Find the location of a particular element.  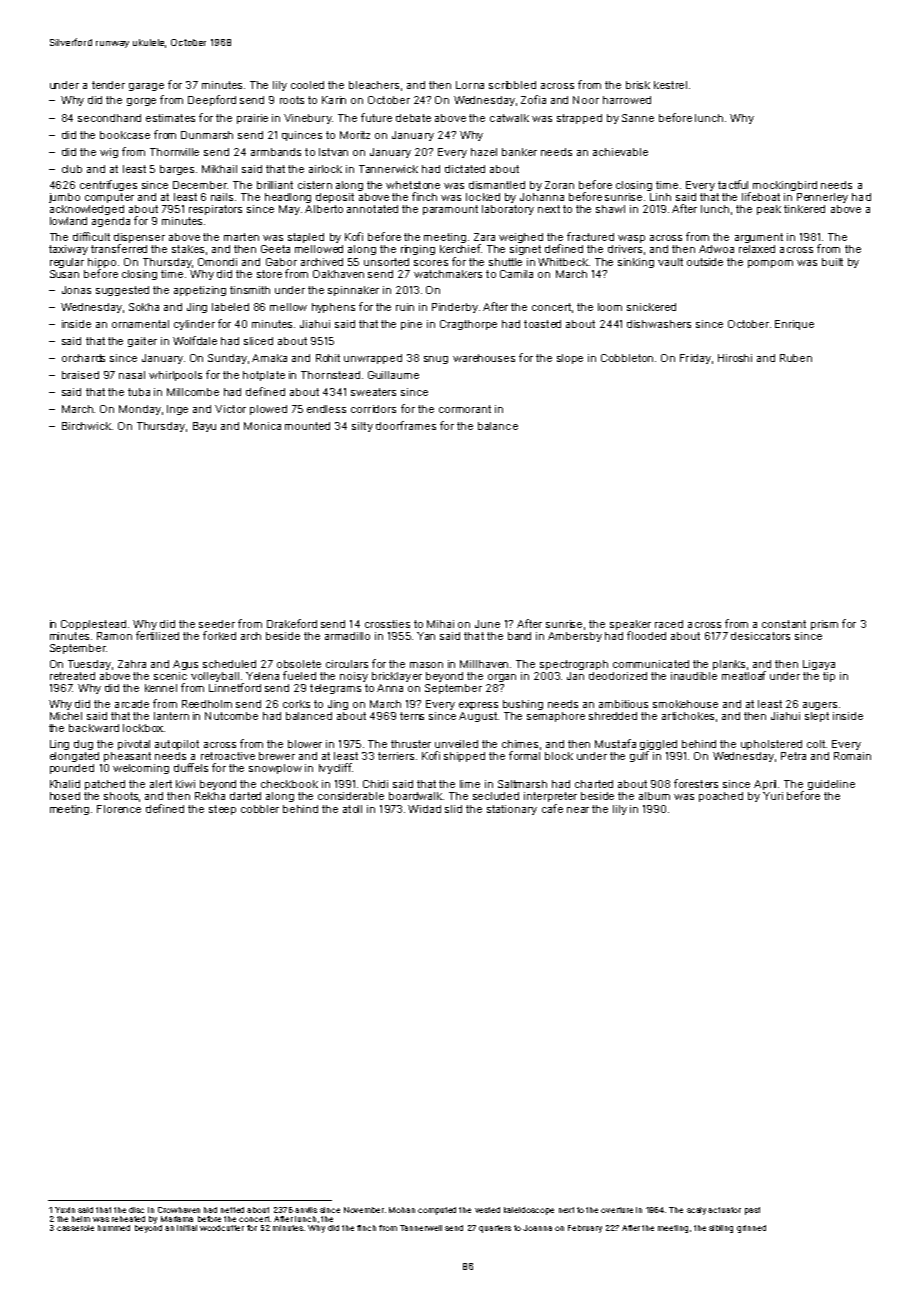

constant is located at coordinates (784, 624).
